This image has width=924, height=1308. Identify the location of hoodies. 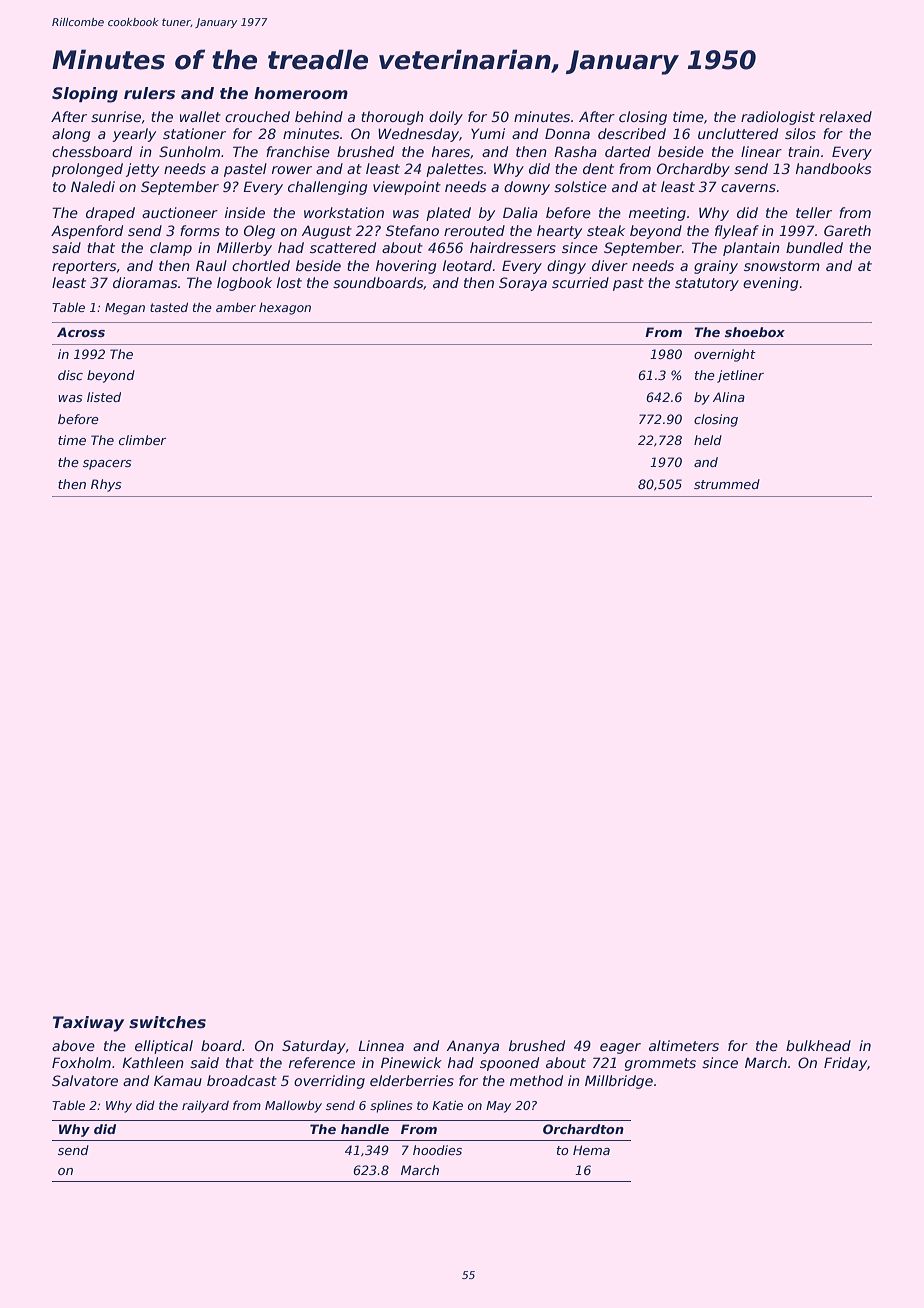
(437, 1150).
